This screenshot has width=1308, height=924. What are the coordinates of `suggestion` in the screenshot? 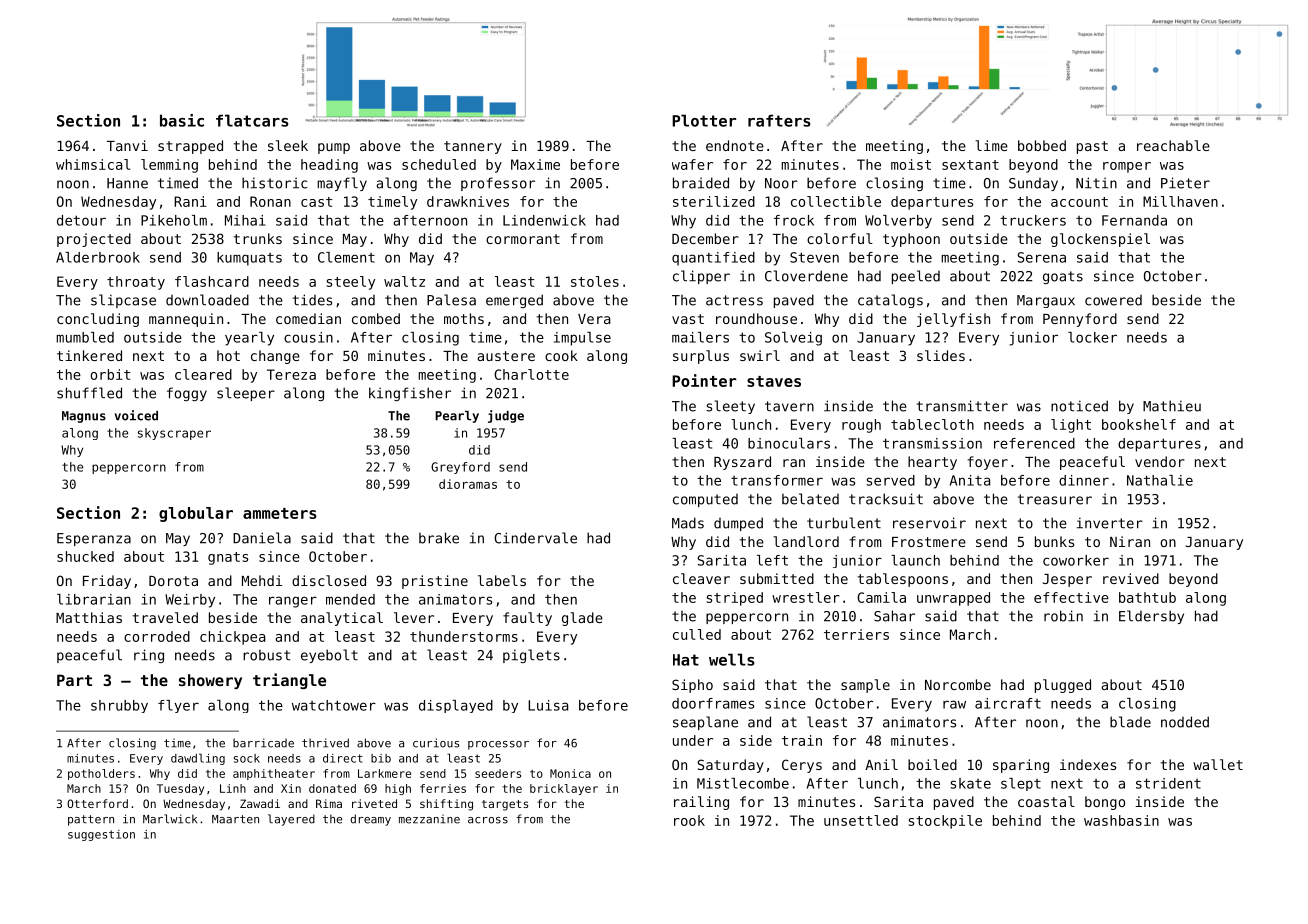 It's located at (101, 835).
